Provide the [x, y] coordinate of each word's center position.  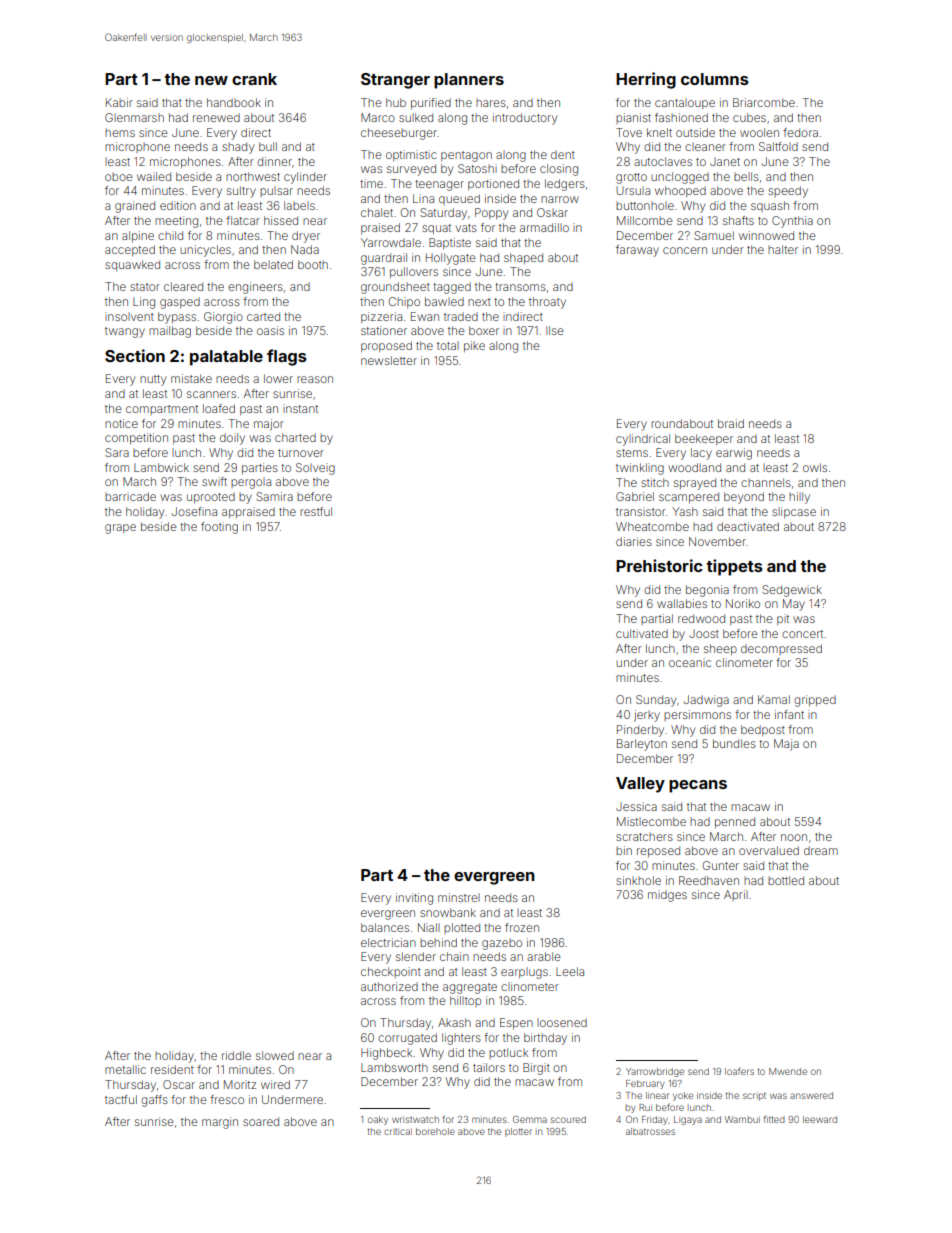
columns [715, 79]
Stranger [395, 81]
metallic [125, 1069]
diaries [634, 541]
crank [254, 79]
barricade [130, 496]
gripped [815, 701]
